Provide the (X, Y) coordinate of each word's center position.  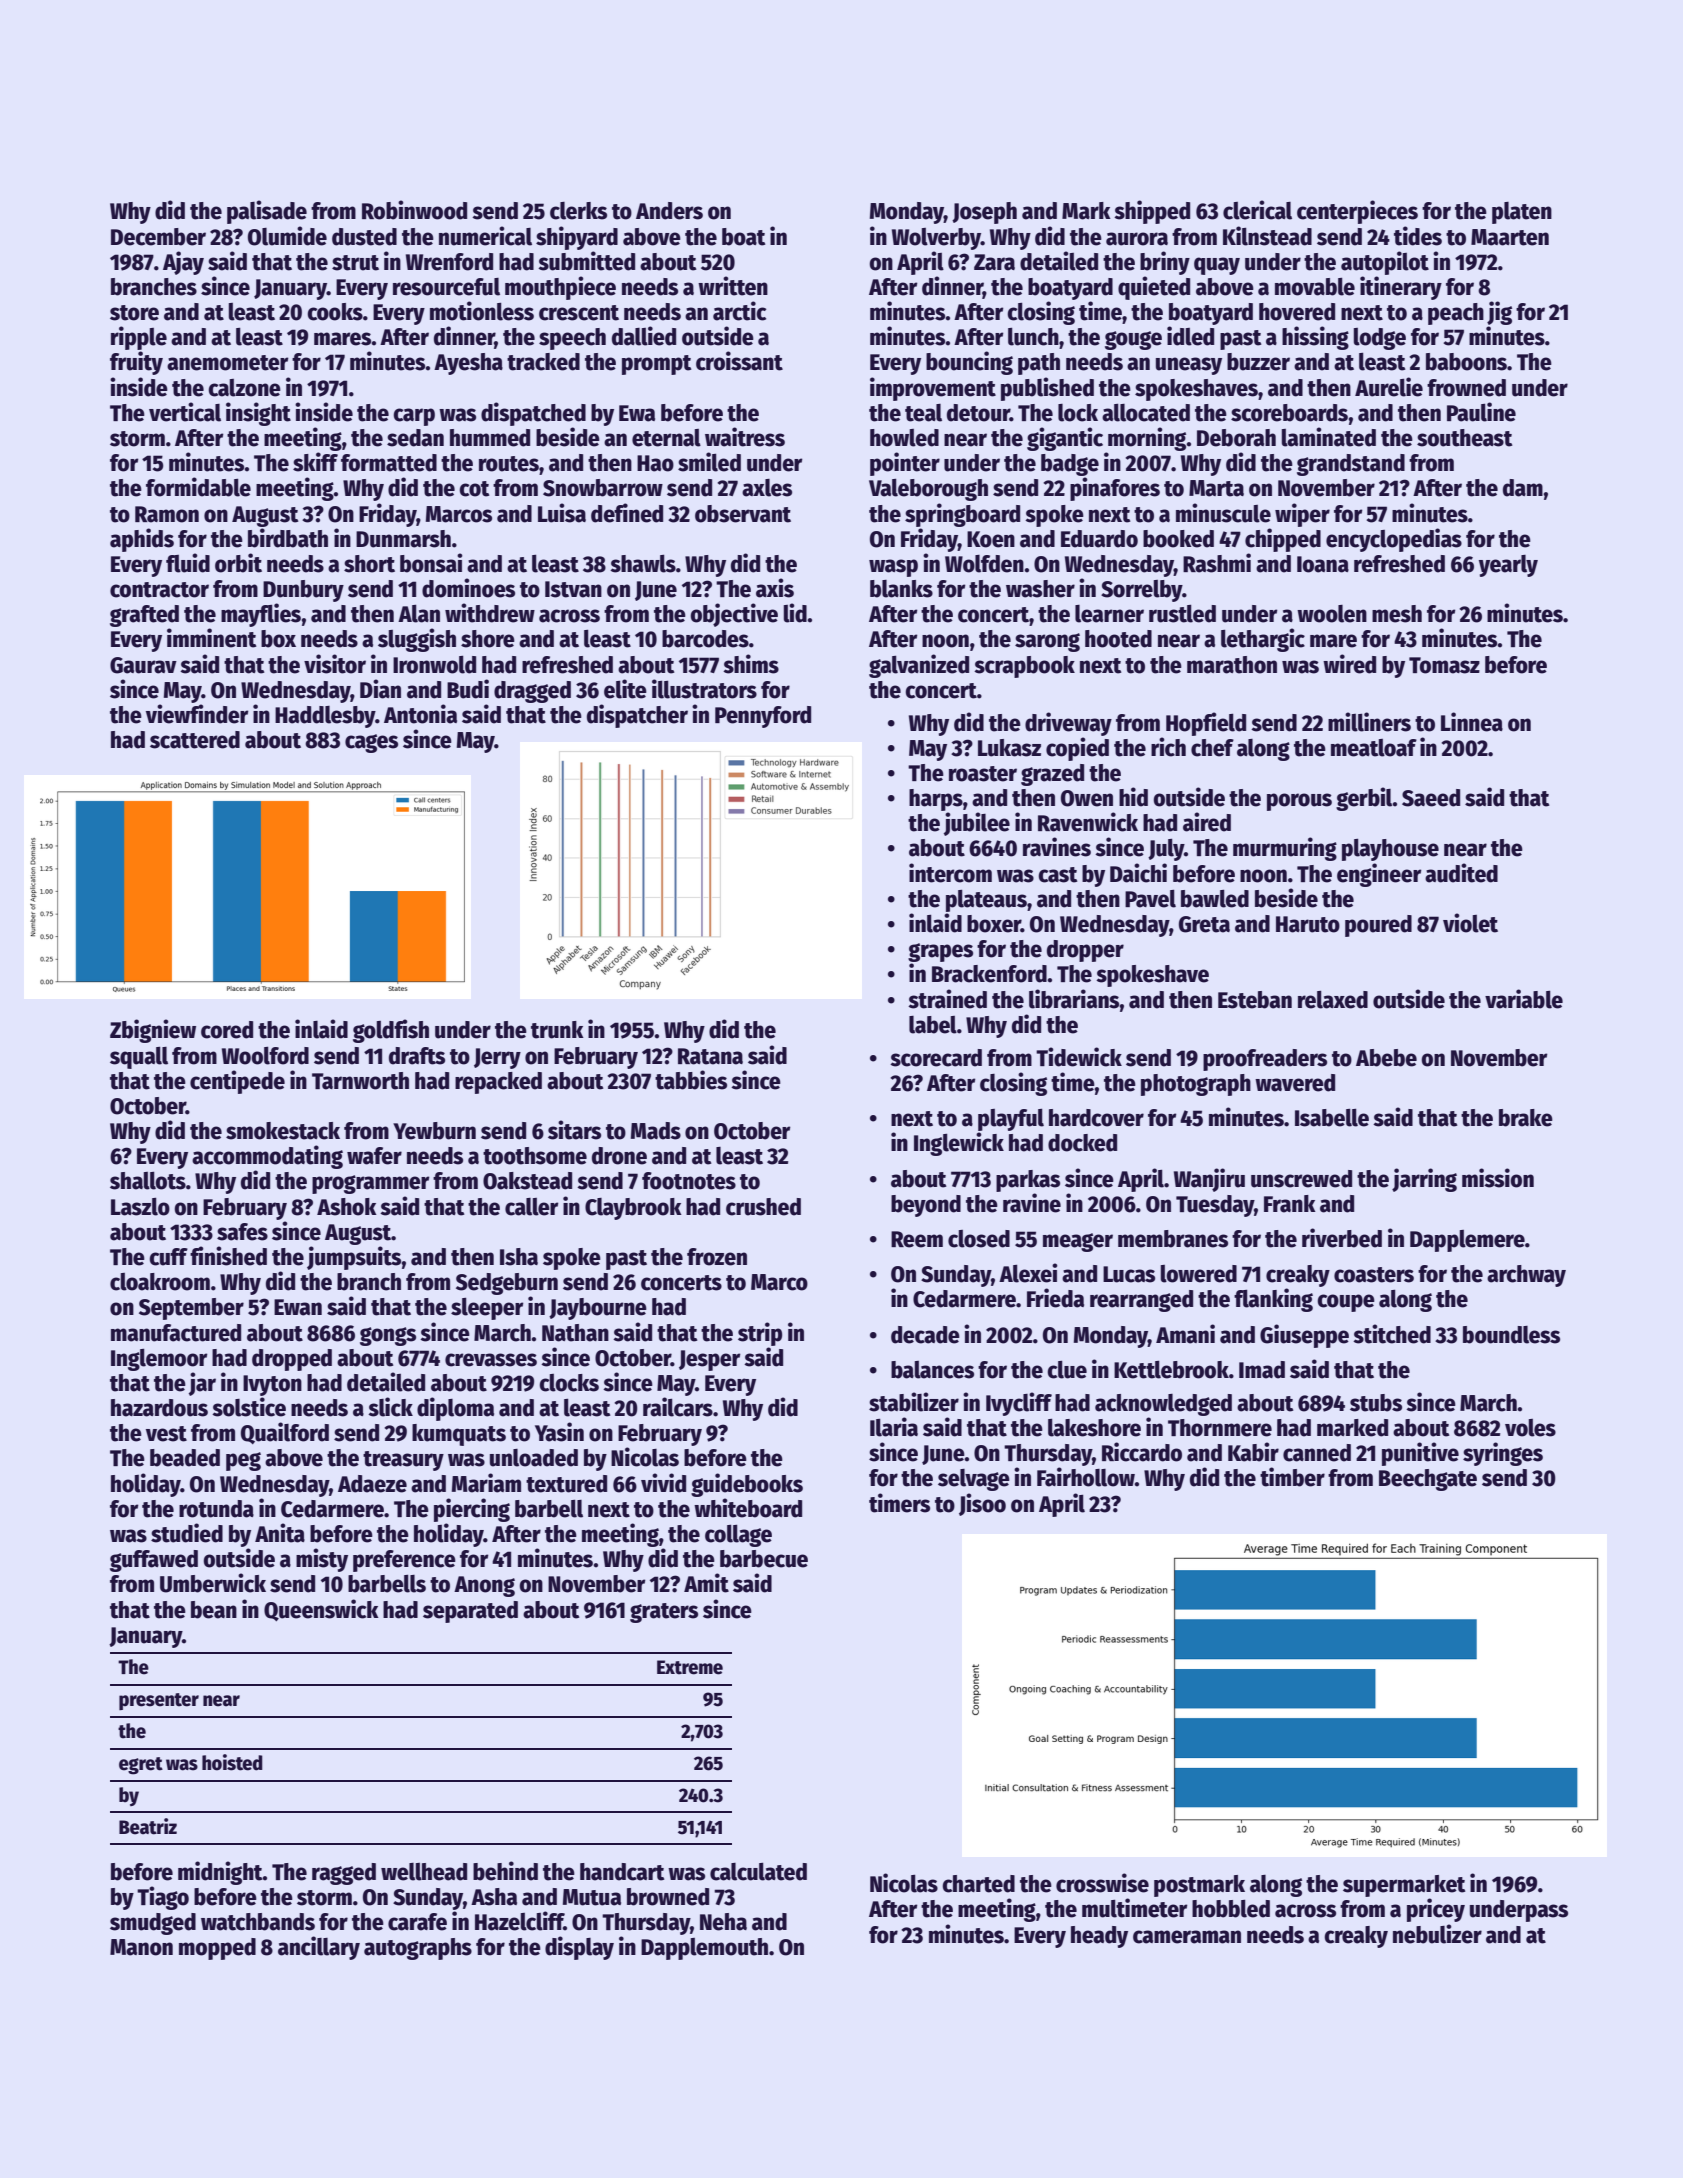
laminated (1329, 437)
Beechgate (1428, 1480)
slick (390, 1407)
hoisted (232, 1762)
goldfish (391, 1031)
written (733, 286)
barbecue (764, 1559)
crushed (763, 1207)
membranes (1173, 1239)
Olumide (287, 236)
